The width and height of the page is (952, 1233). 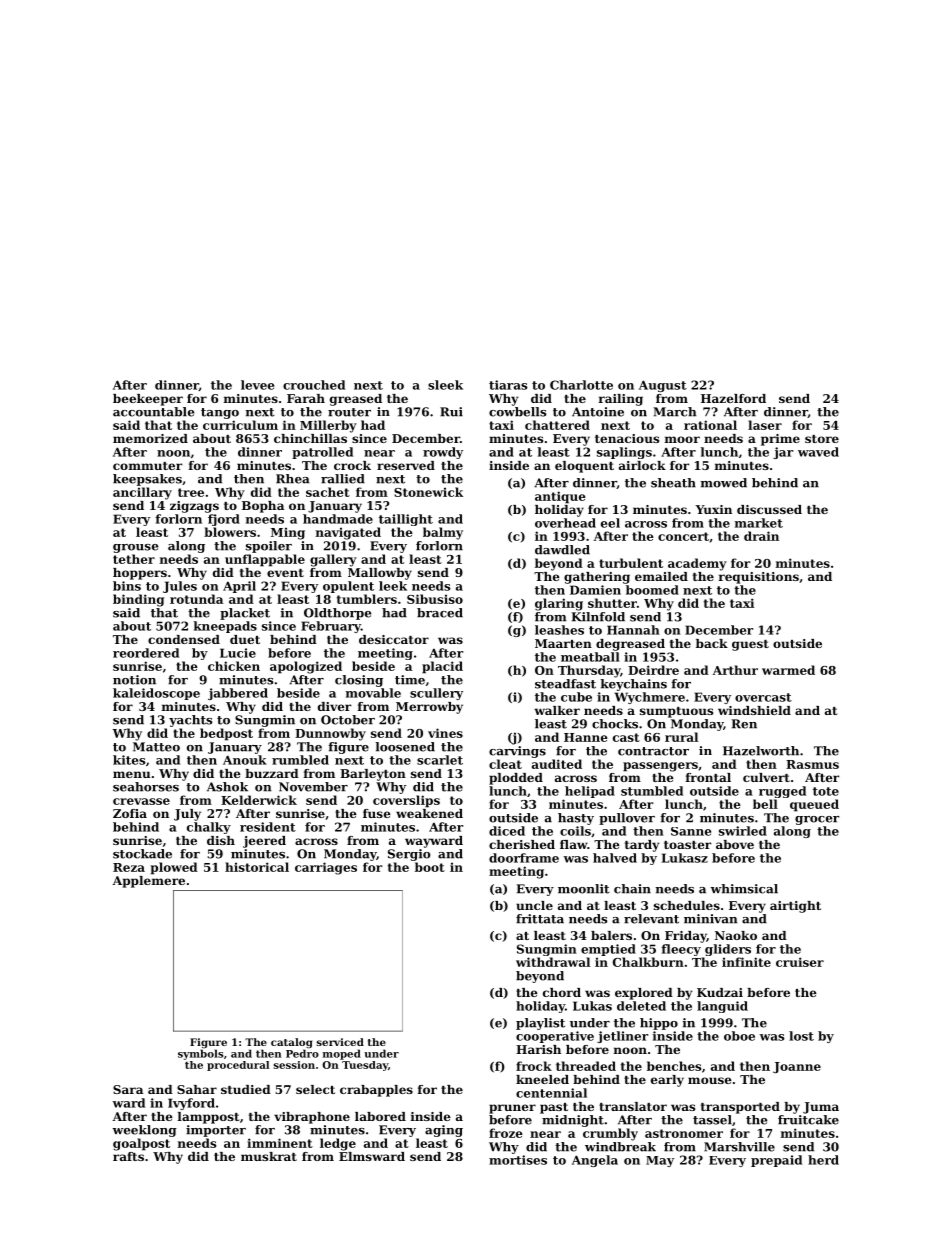 What do you see at coordinates (801, 1036) in the page?
I see `lost` at bounding box center [801, 1036].
